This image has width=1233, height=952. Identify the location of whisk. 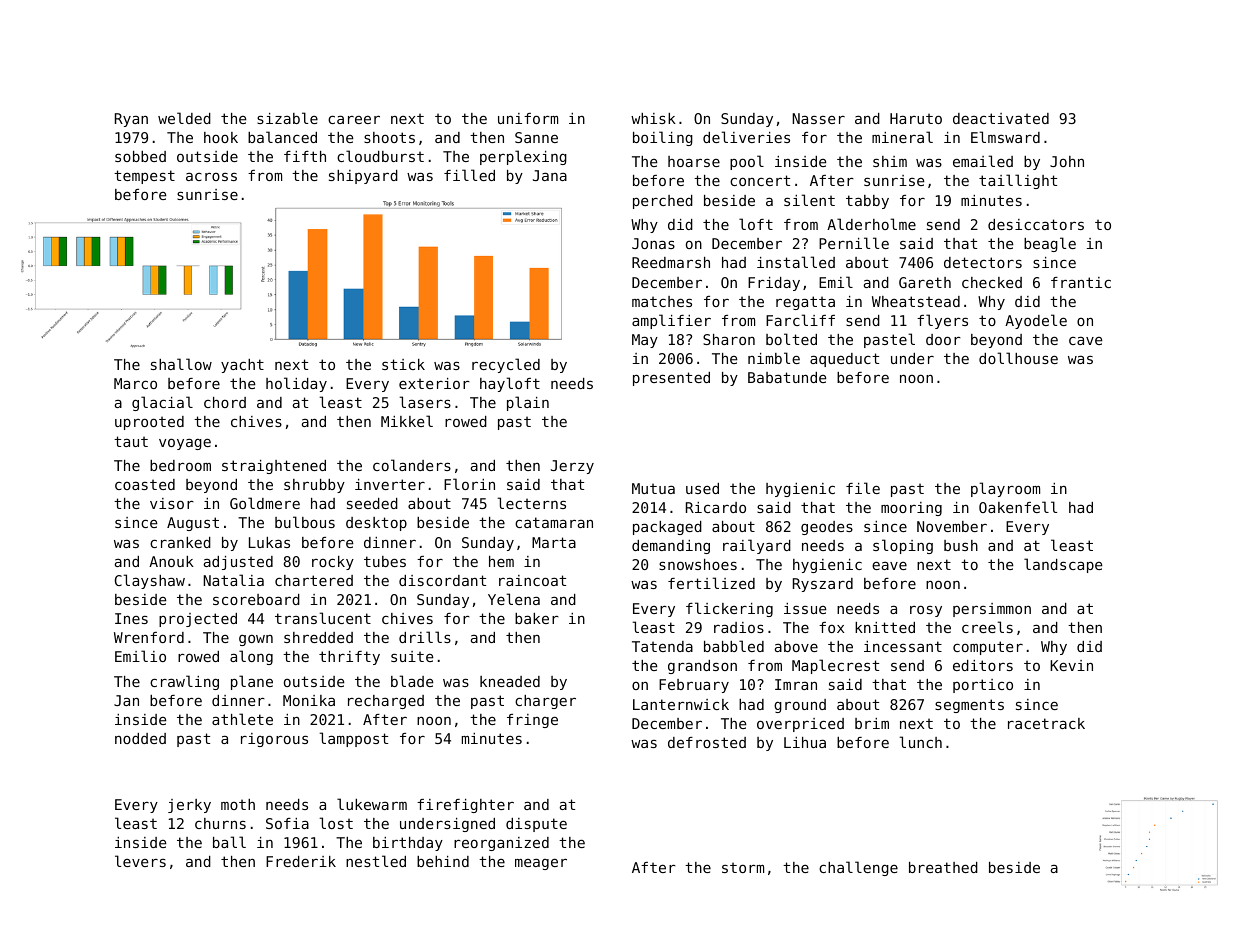
(653, 118).
